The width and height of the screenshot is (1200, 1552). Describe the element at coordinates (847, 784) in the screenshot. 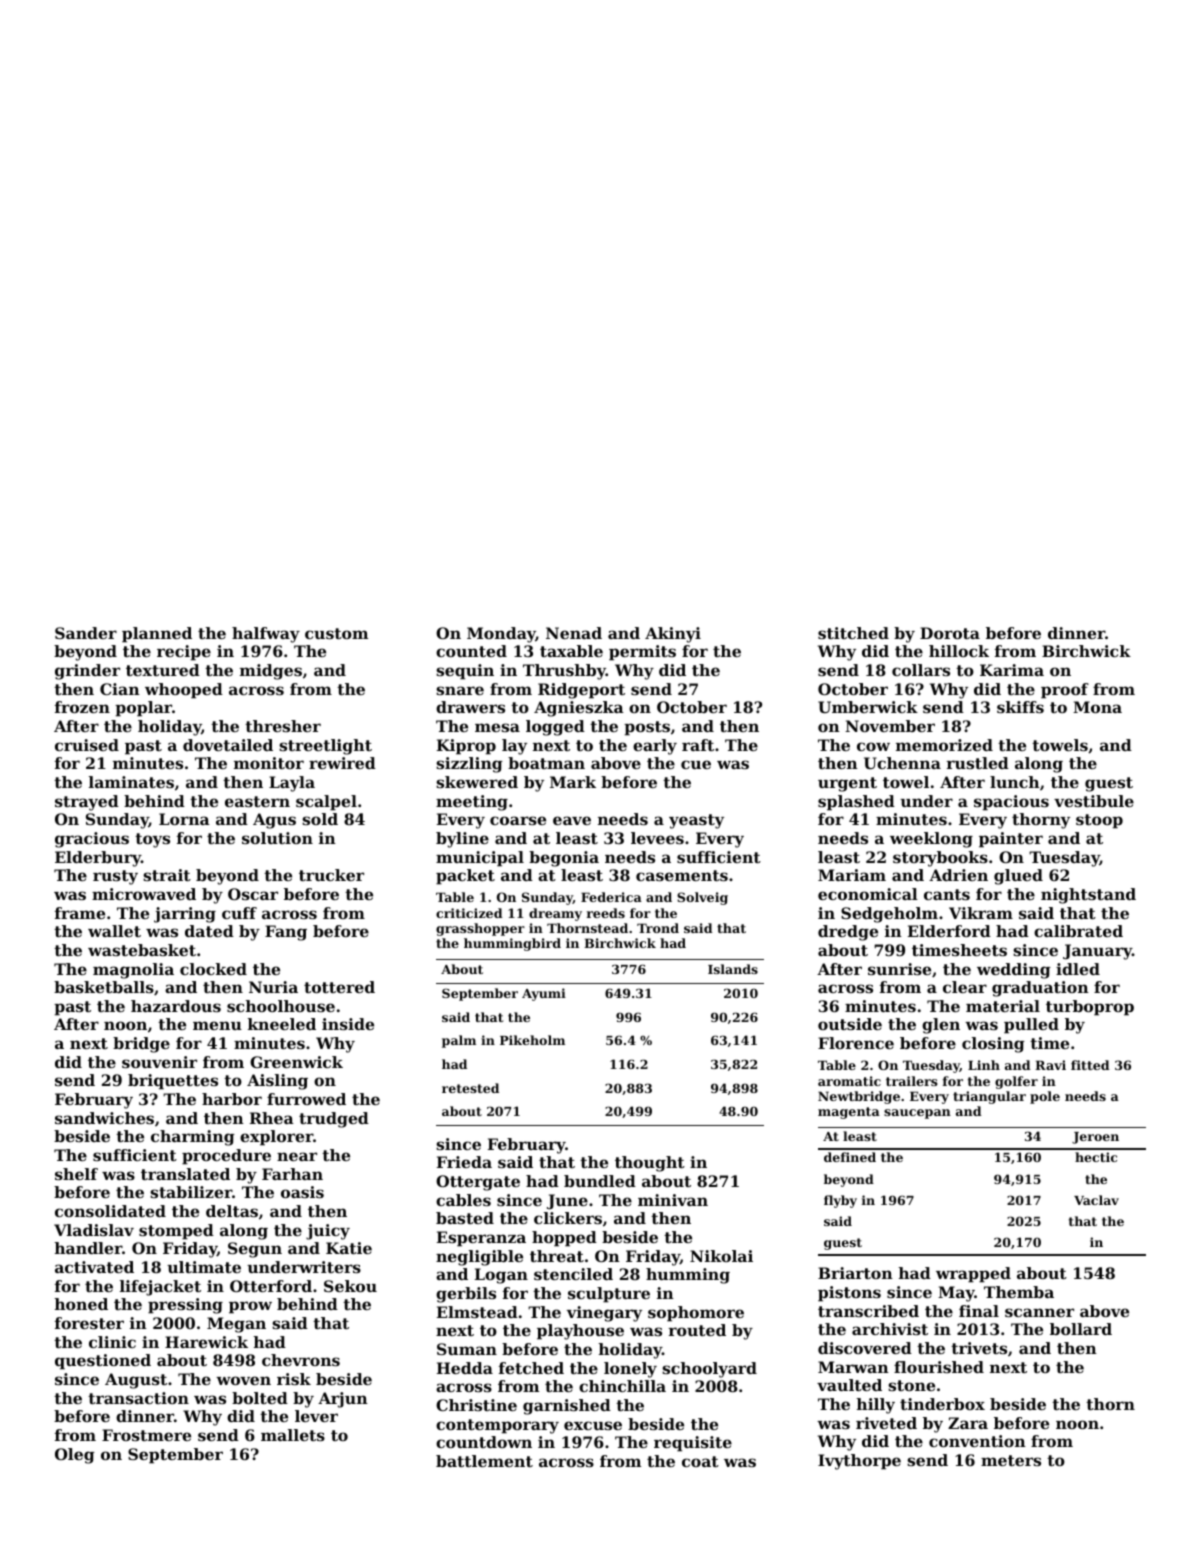

I see `urgent` at that location.
